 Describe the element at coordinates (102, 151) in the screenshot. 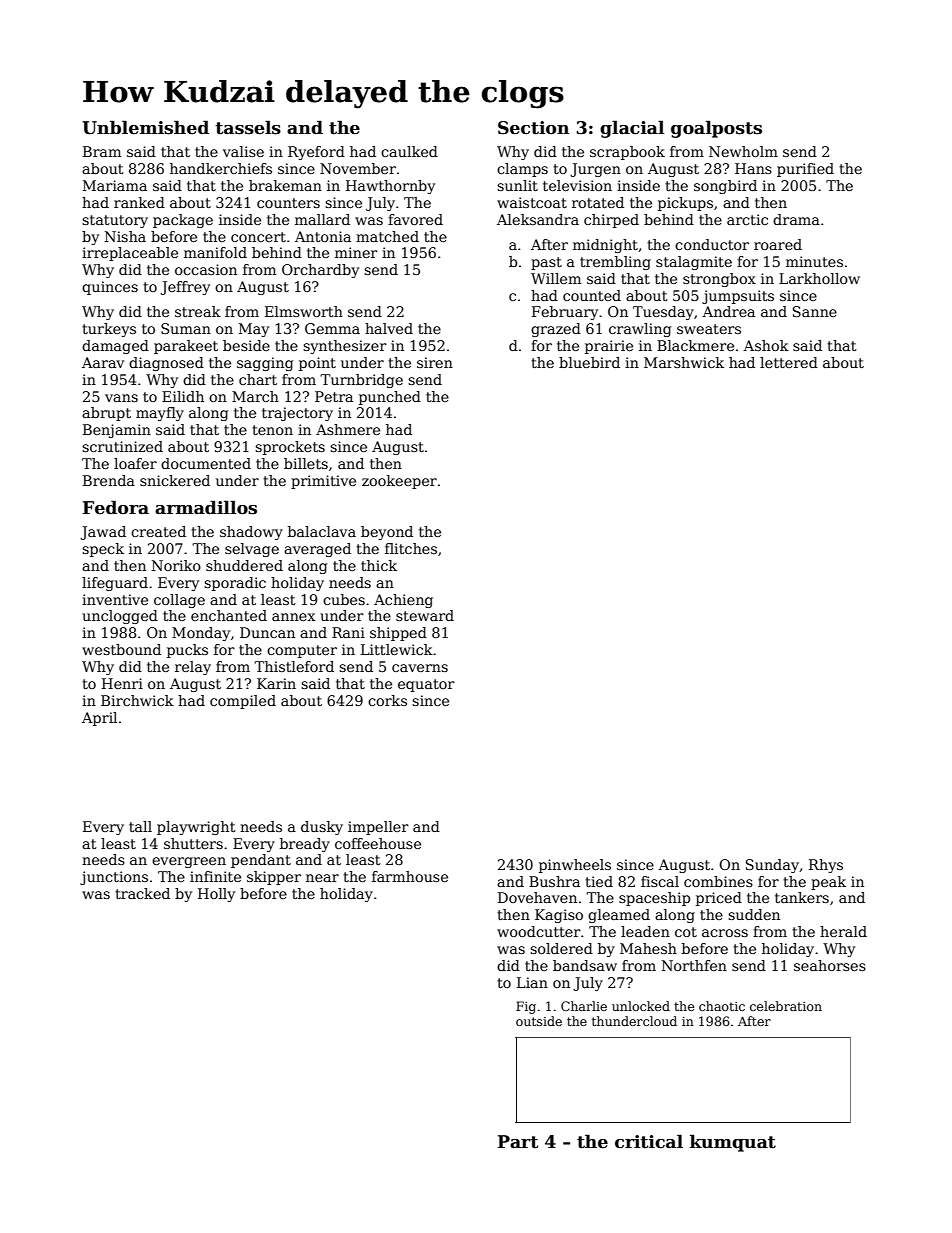

I see `Bram` at that location.
